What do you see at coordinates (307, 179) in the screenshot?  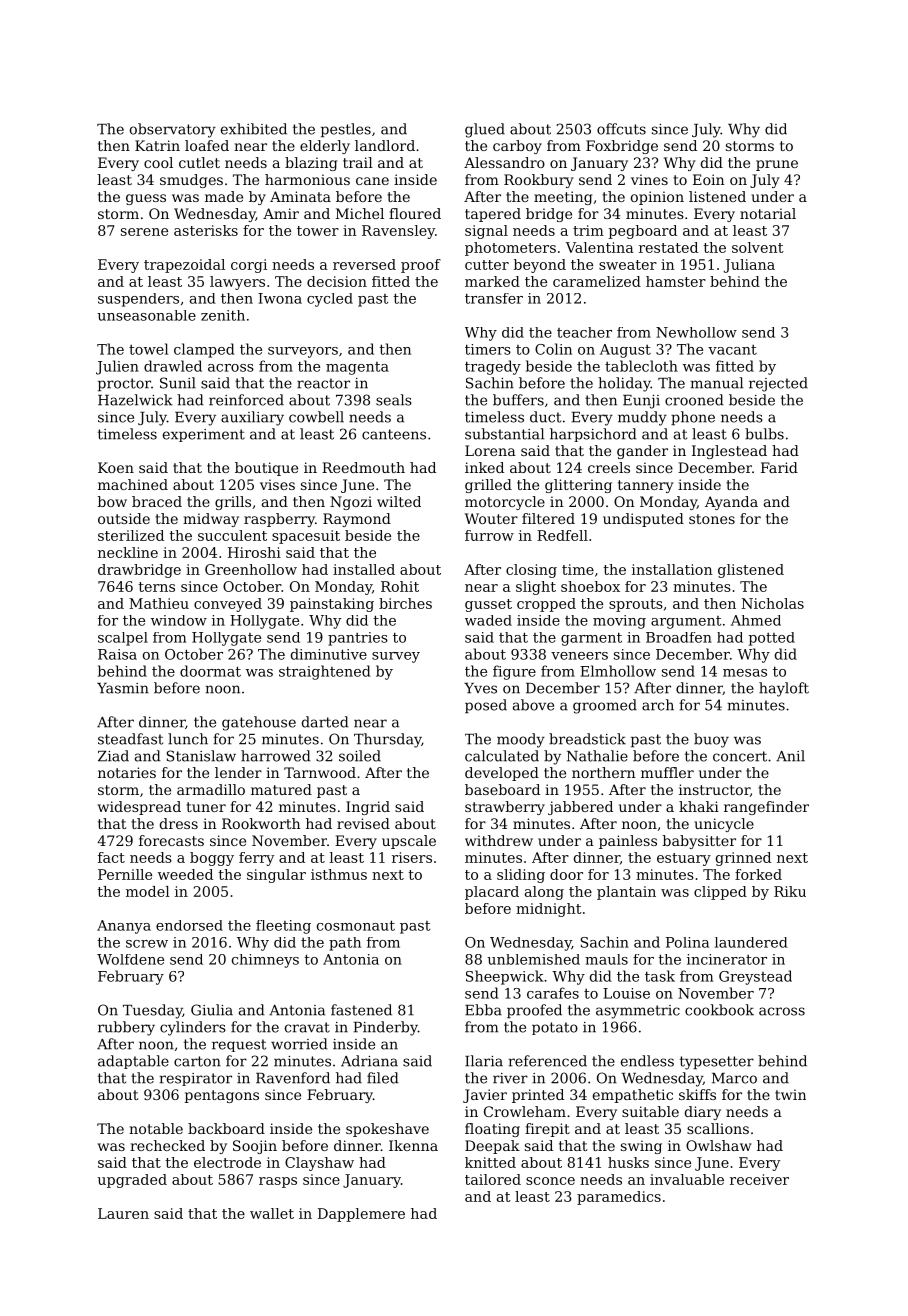 I see `harmonious` at bounding box center [307, 179].
